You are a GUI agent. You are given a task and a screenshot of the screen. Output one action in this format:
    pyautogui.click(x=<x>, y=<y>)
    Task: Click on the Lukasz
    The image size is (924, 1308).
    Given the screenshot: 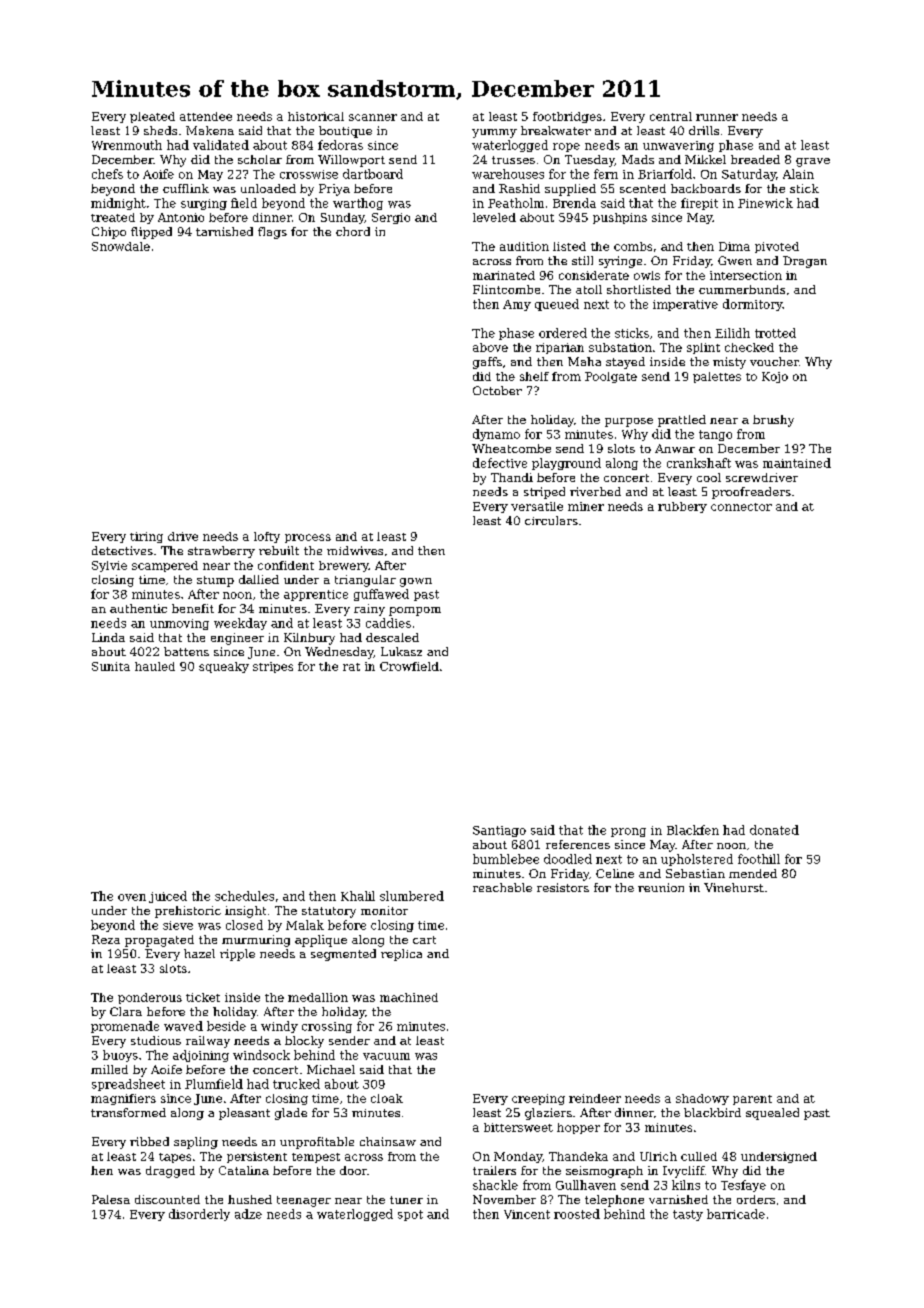 What is the action you would take?
    pyautogui.click(x=401, y=651)
